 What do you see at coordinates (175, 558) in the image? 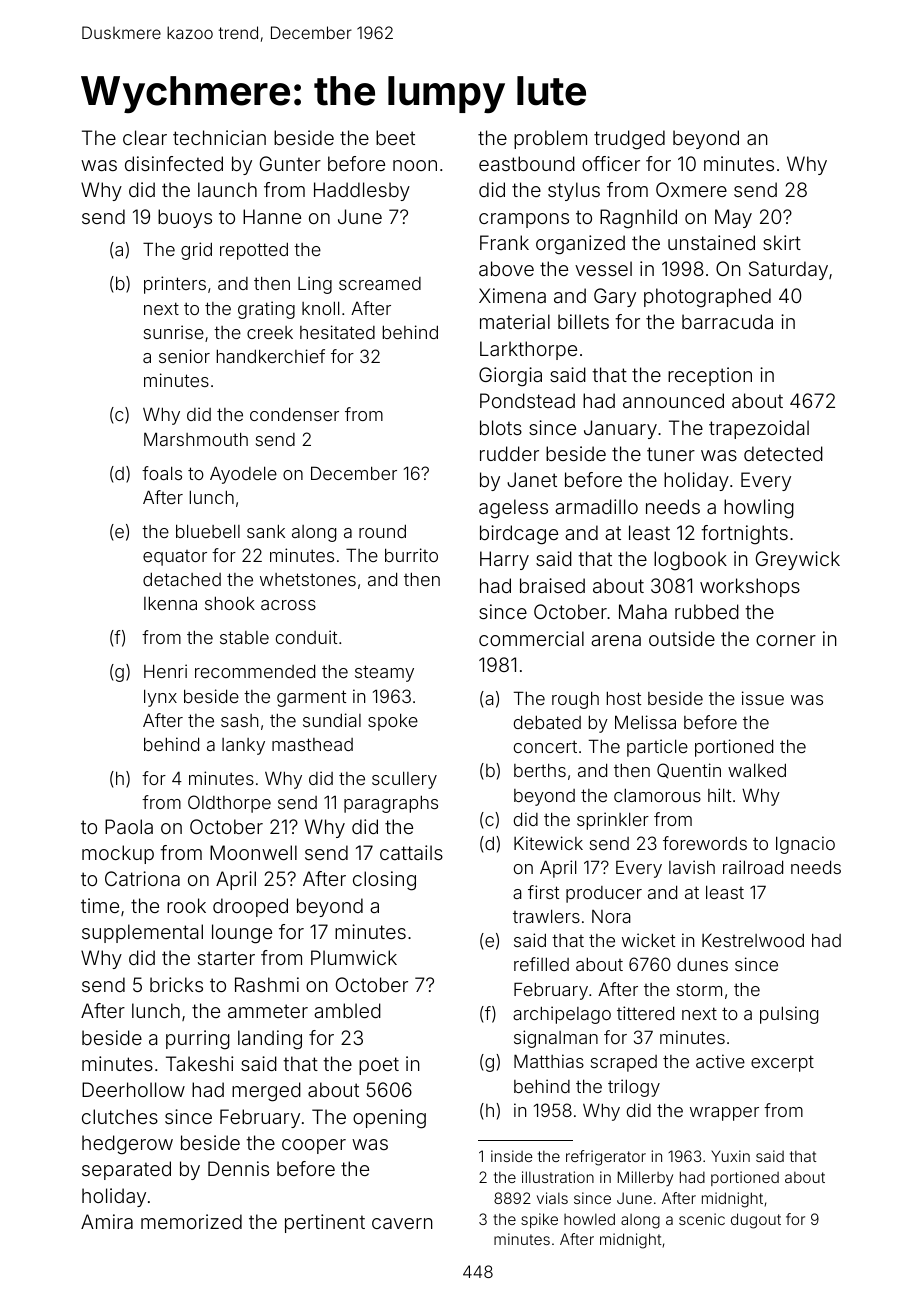
I see `equator` at bounding box center [175, 558].
